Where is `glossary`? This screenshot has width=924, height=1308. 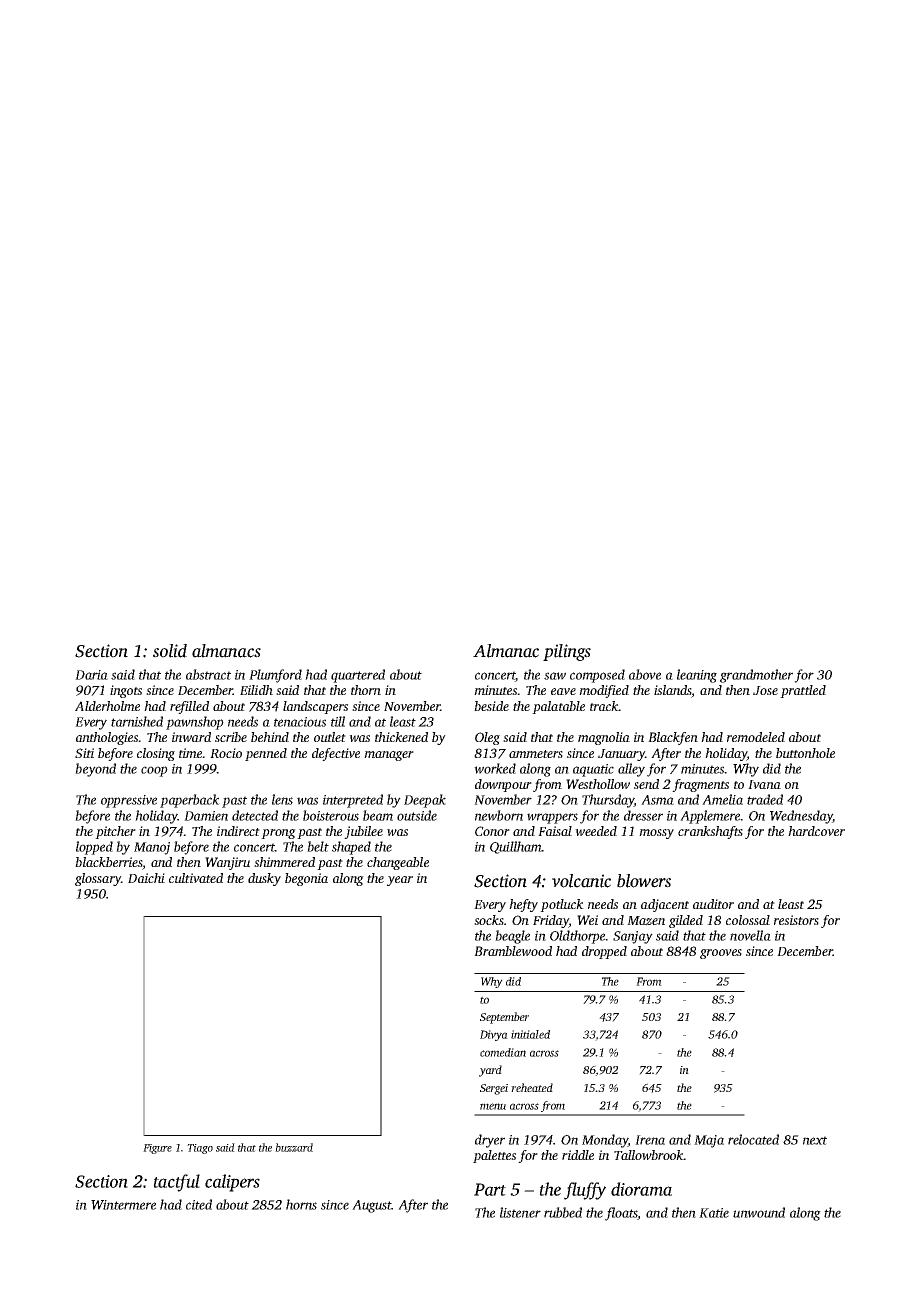
glossary is located at coordinates (98, 879).
